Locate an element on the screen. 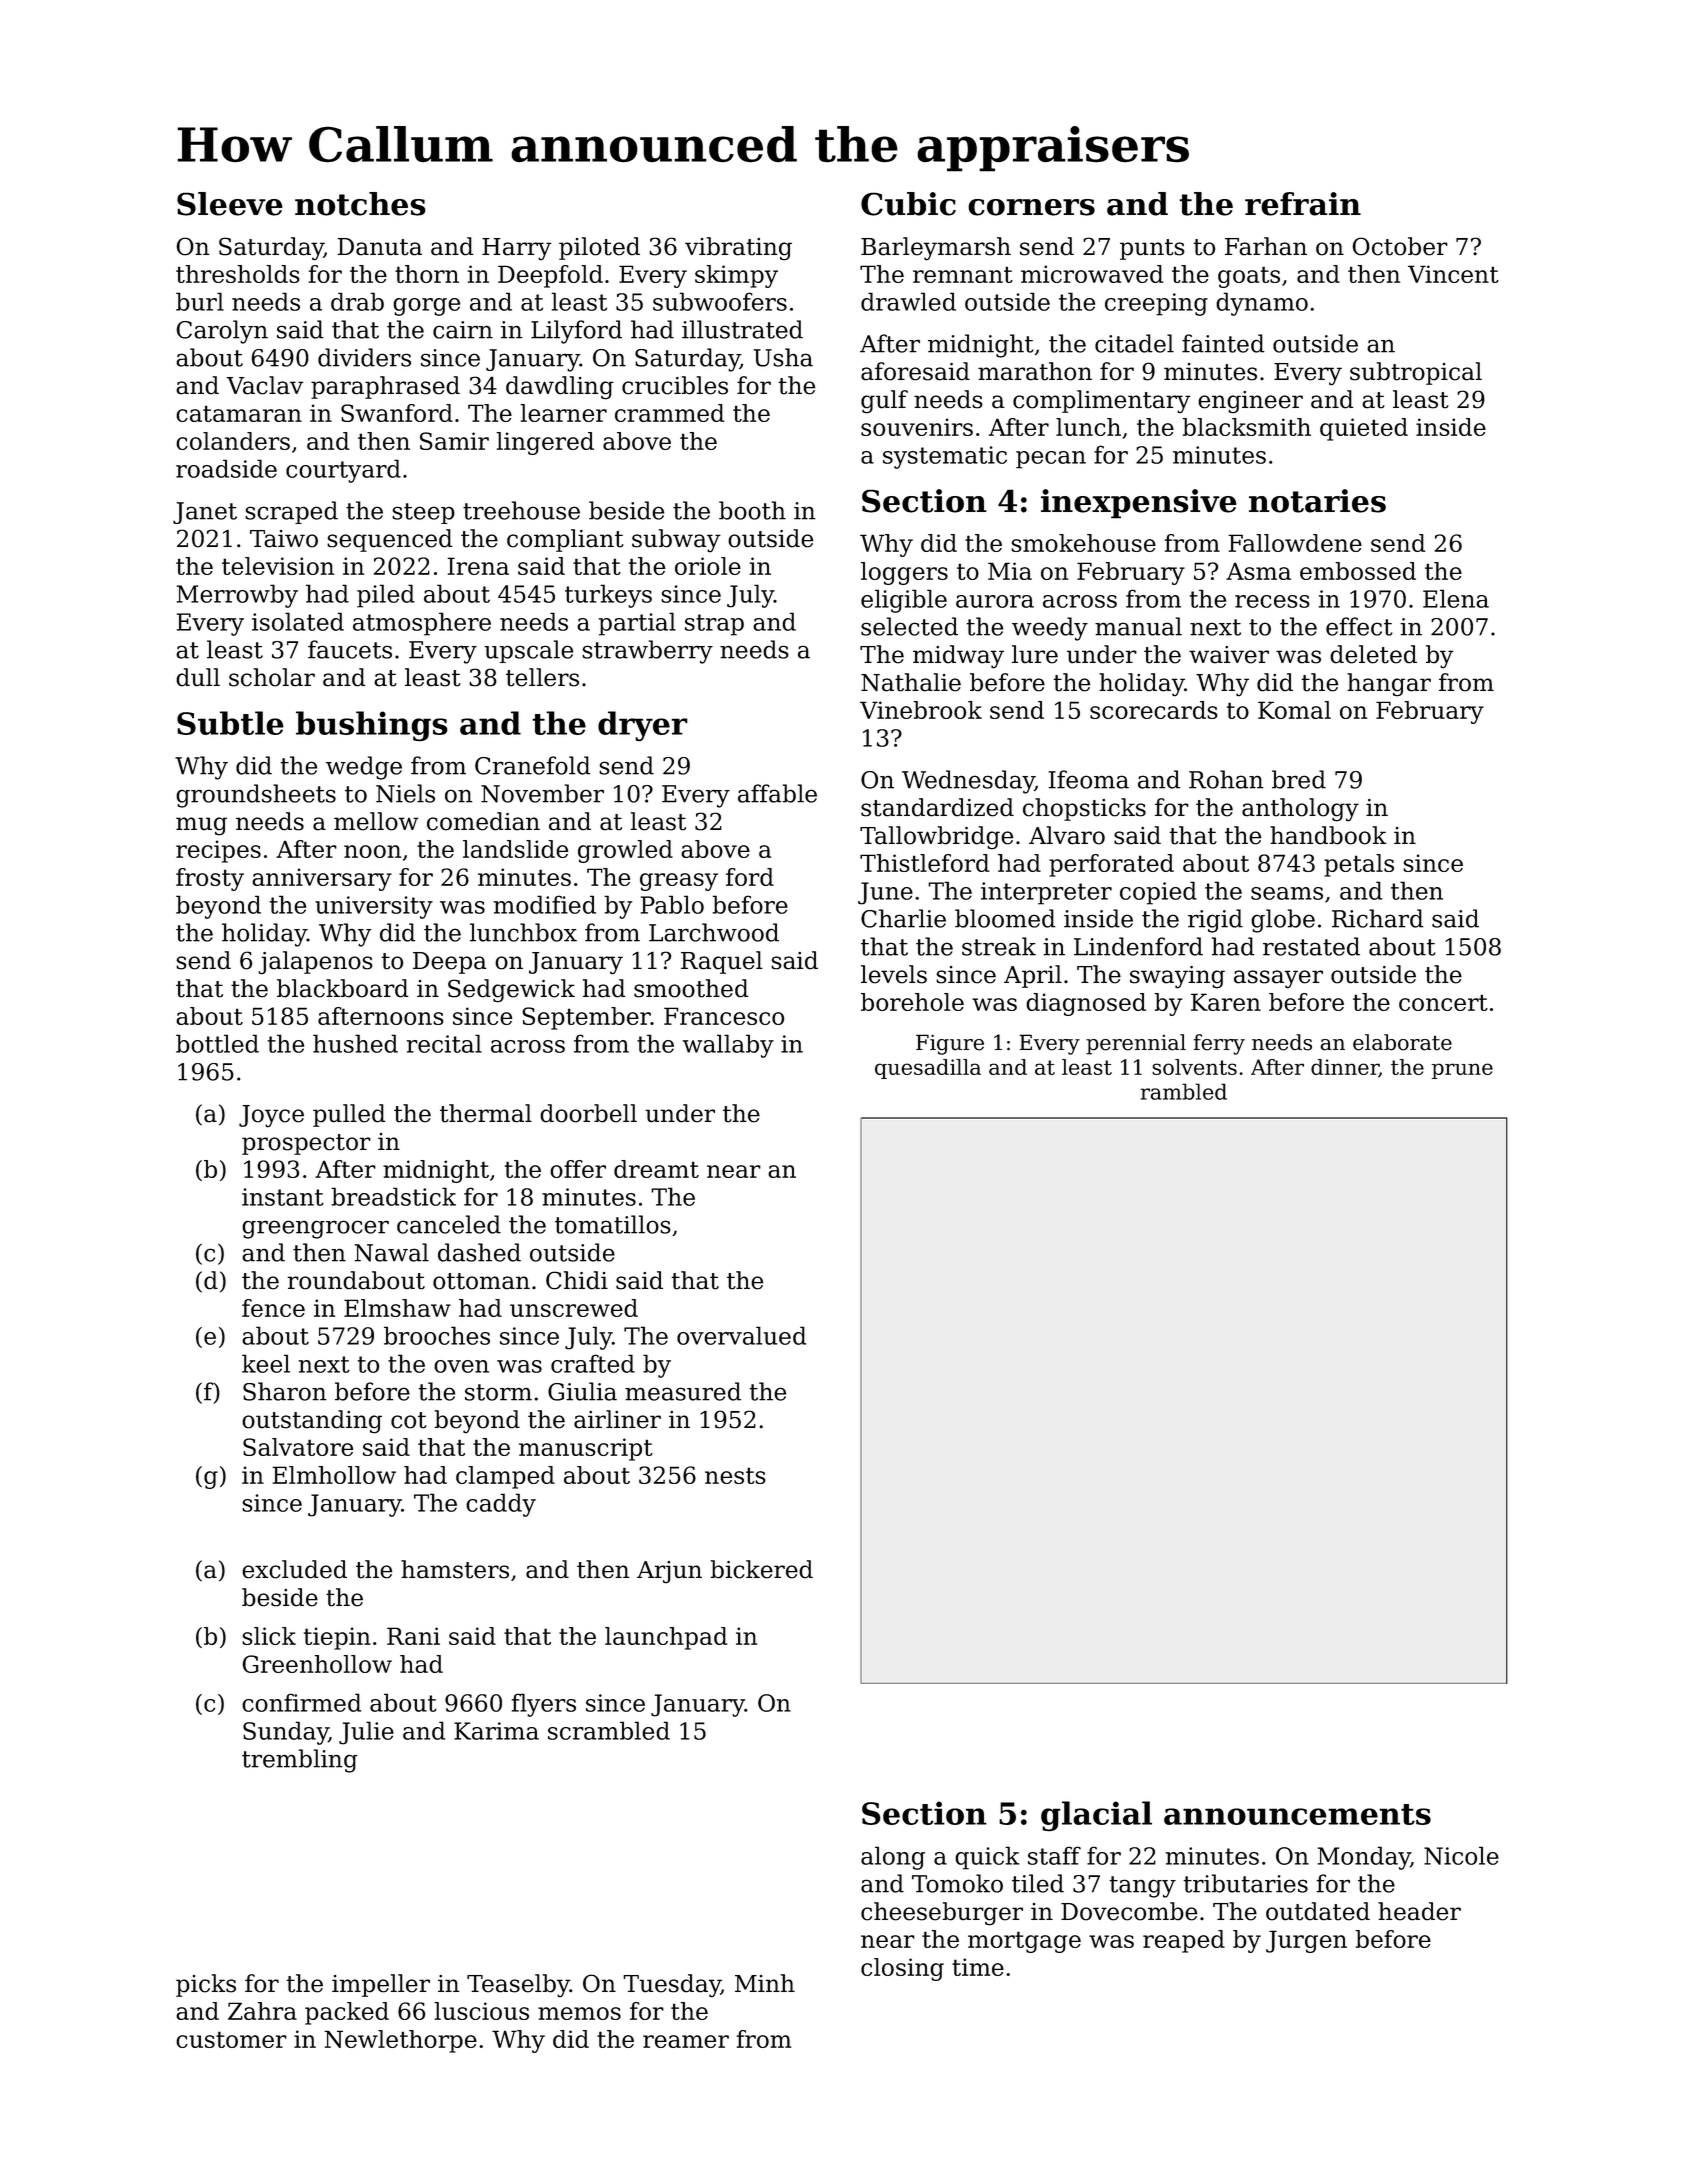 The image size is (1683, 2178). Janet is located at coordinates (205, 513).
